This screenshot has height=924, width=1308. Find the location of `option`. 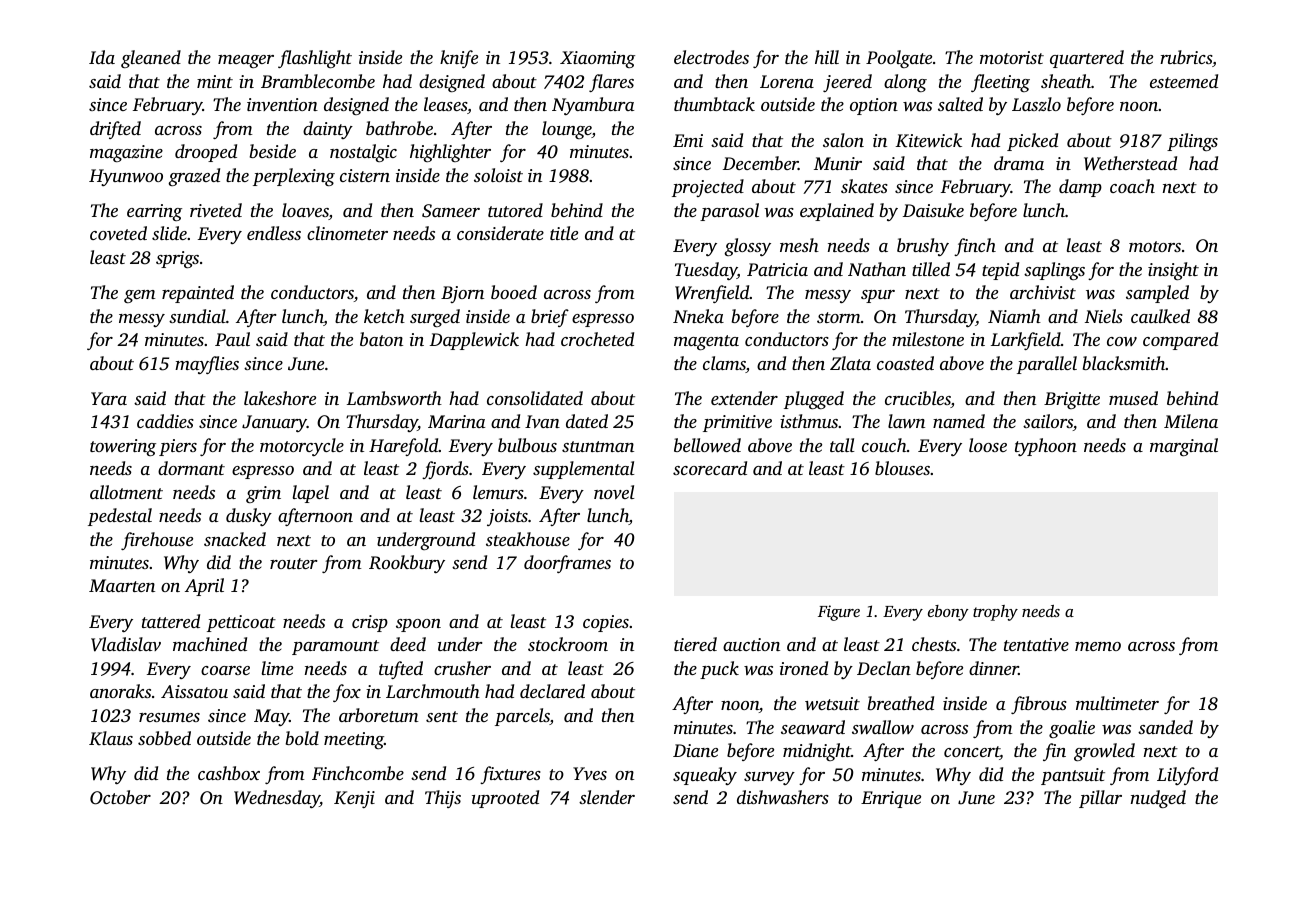

option is located at coordinates (874, 106).
